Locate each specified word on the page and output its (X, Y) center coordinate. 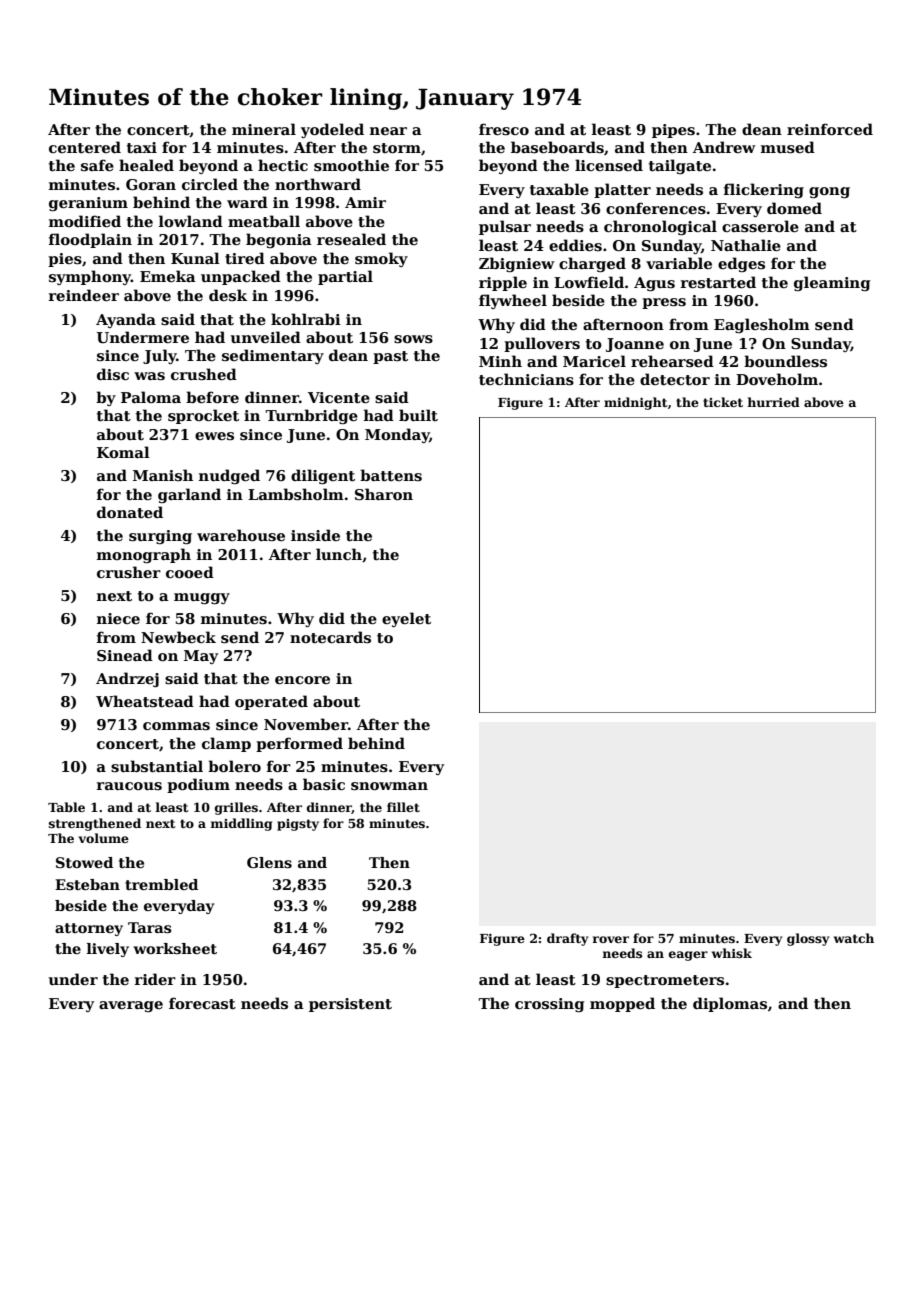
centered (85, 147)
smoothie (351, 165)
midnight (636, 403)
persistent (350, 1005)
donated (130, 512)
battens (391, 475)
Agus (654, 284)
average (131, 1006)
